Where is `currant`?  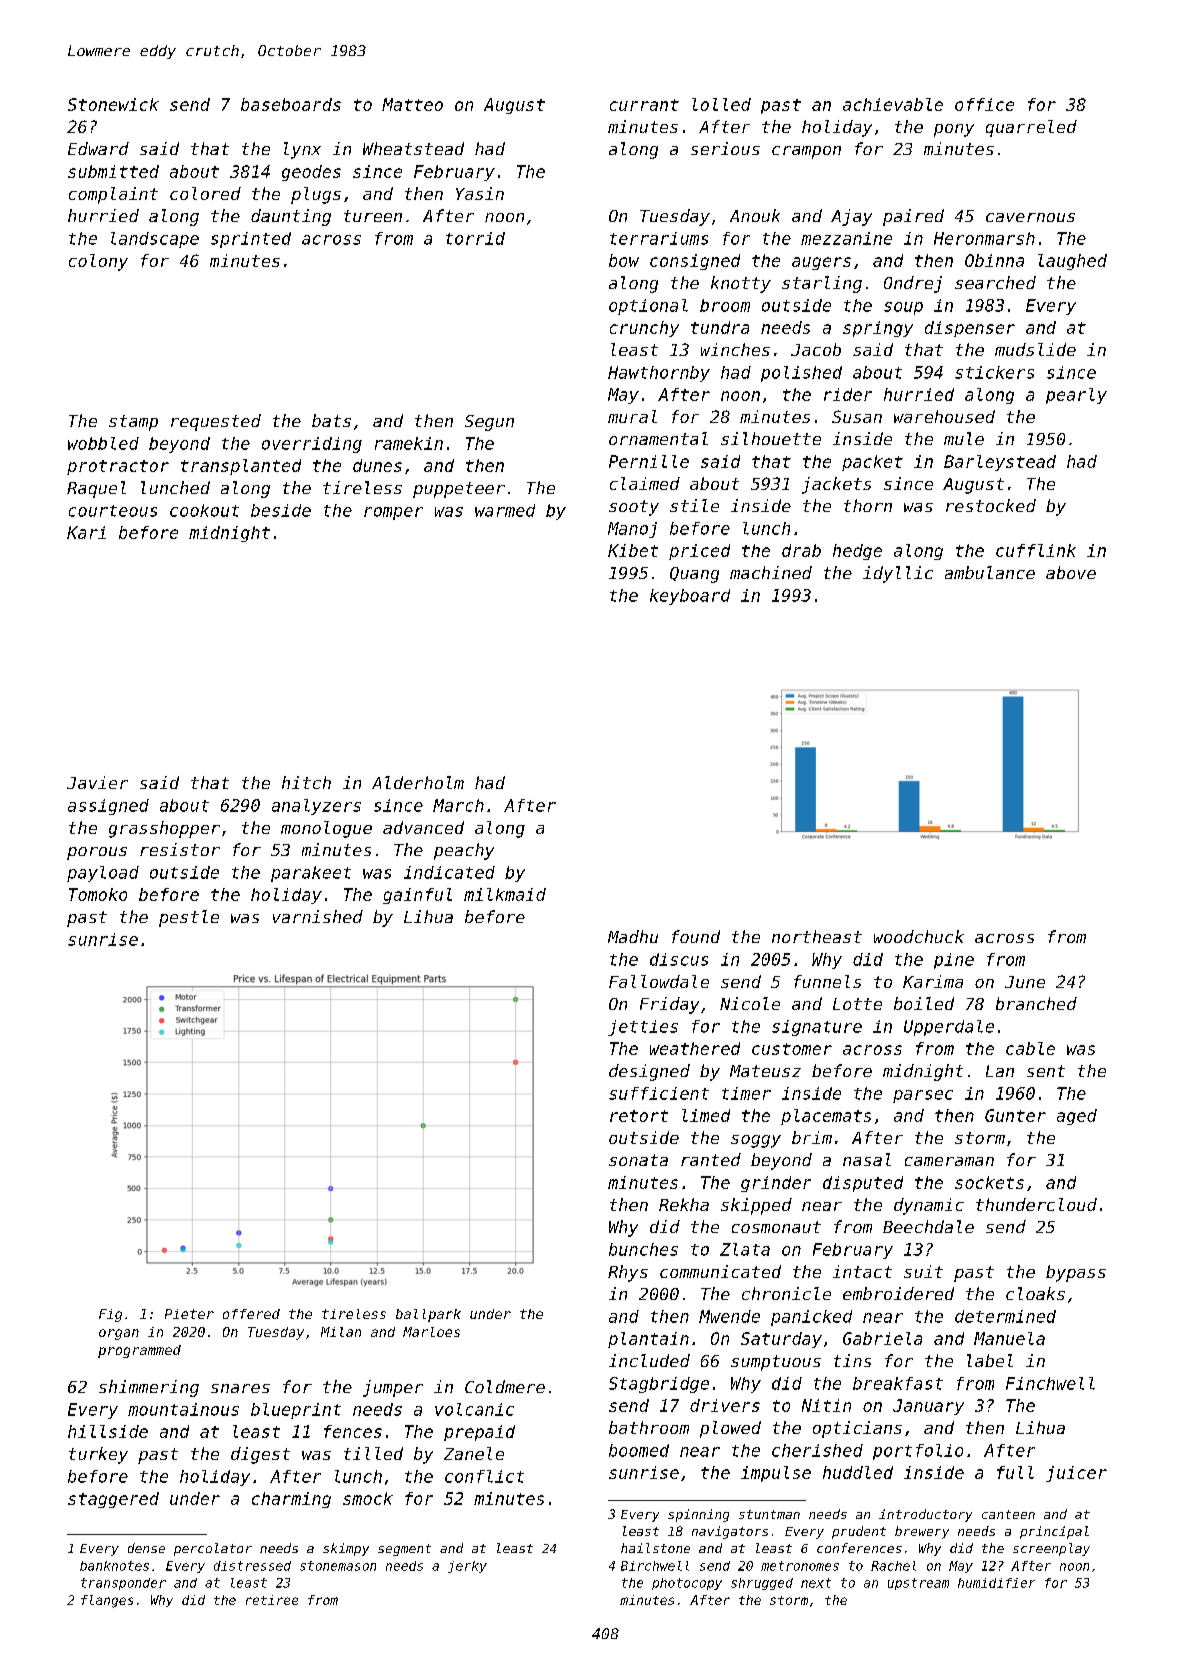
currant is located at coordinates (644, 105).
